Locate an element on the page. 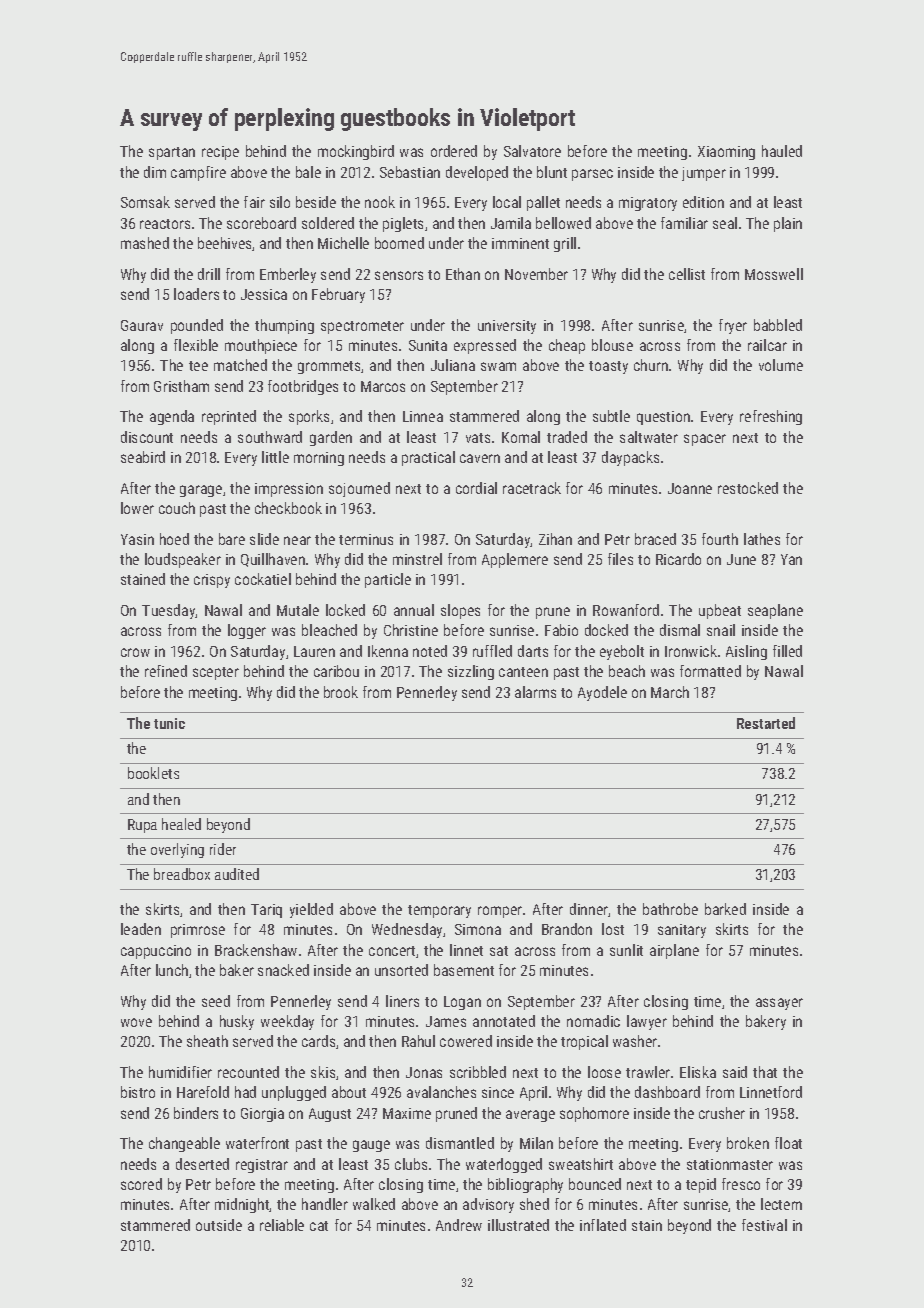 This page has width=924, height=1308. Marcos is located at coordinates (383, 386).
